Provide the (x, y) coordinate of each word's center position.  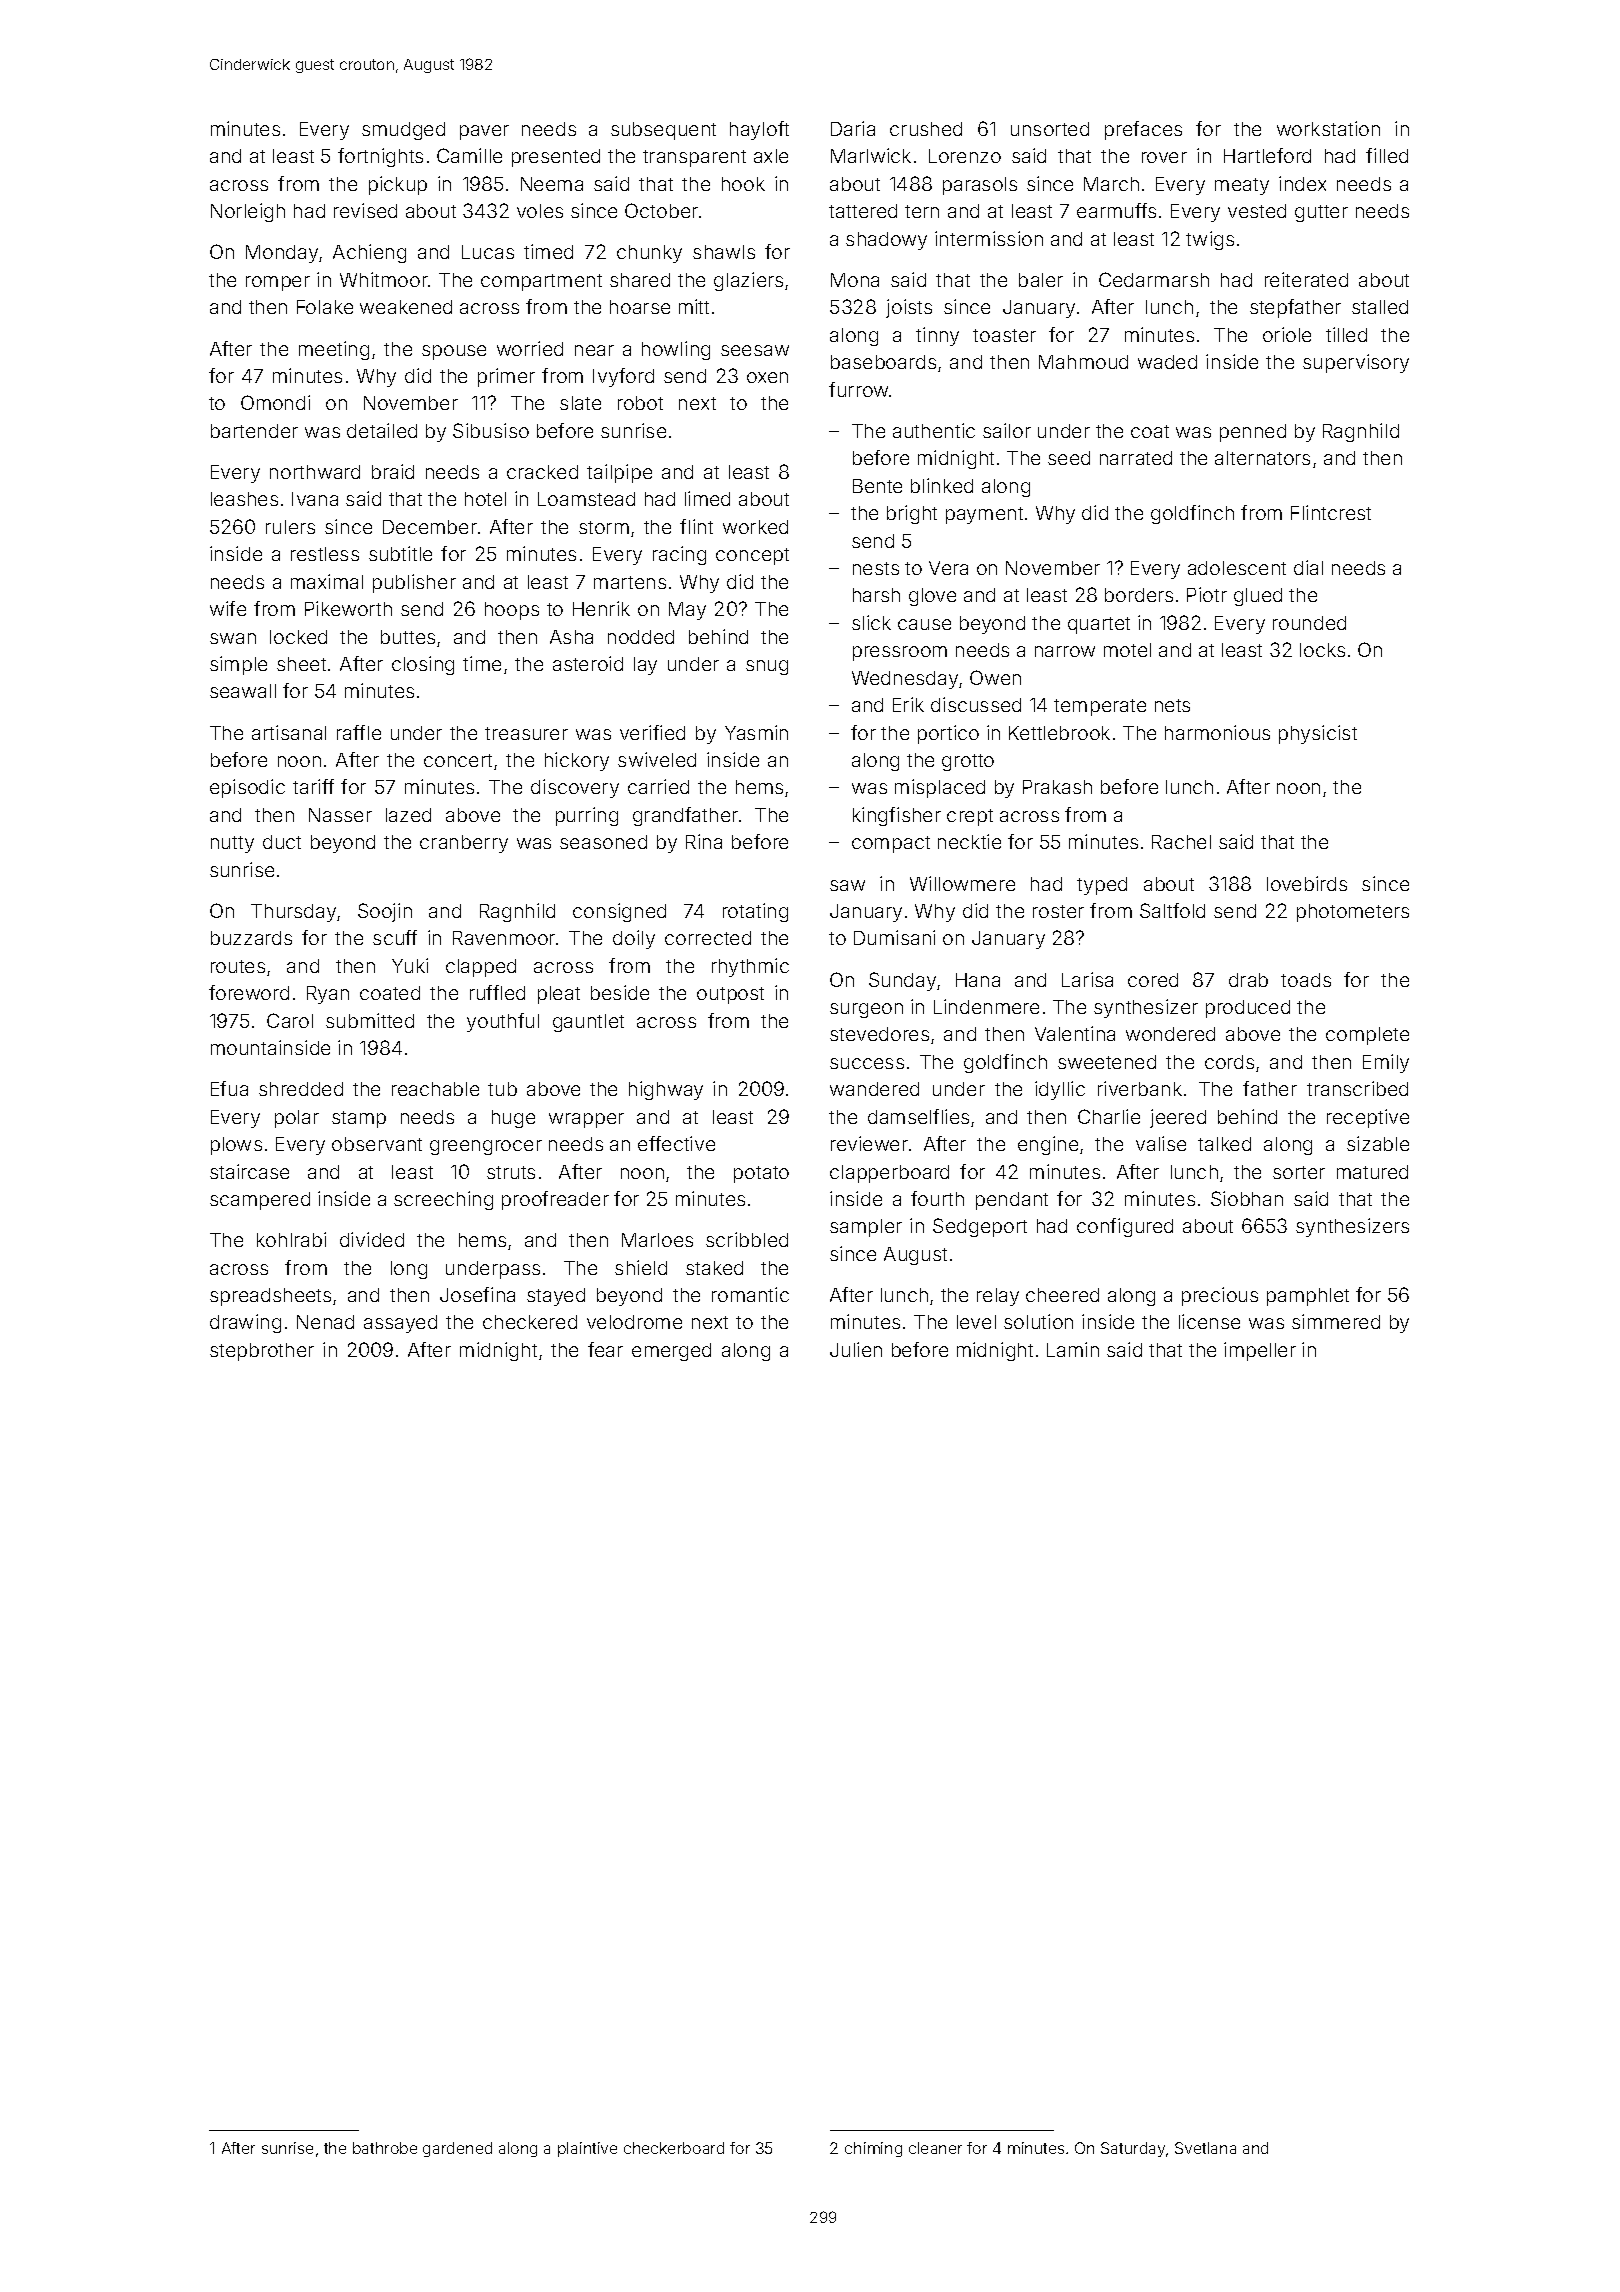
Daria (853, 128)
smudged (403, 131)
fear (605, 1349)
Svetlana (1205, 2148)
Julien (856, 1349)
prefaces (1143, 130)
